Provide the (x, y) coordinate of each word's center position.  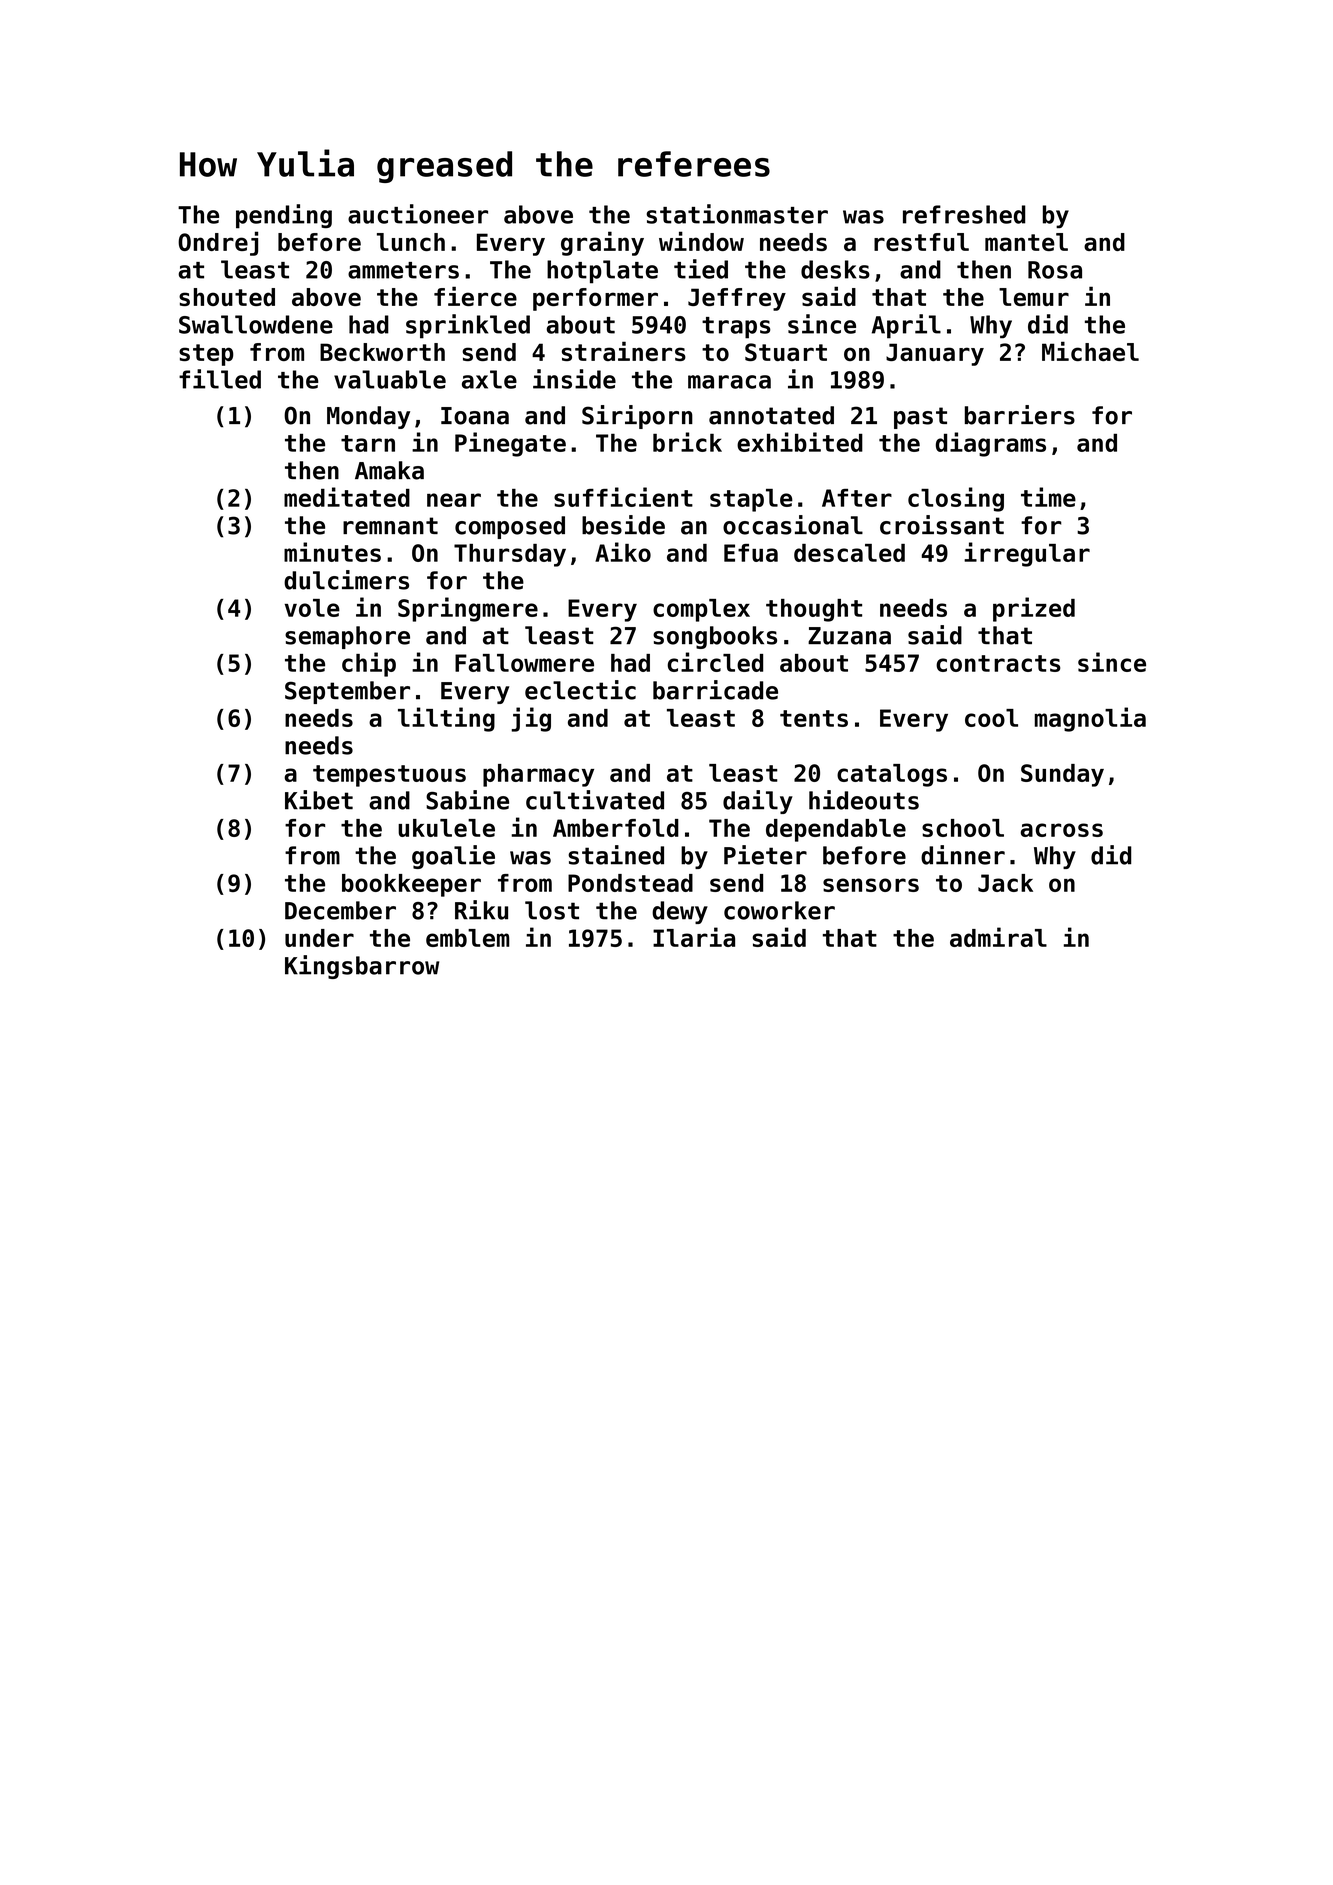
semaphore (347, 637)
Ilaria (694, 937)
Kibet (319, 800)
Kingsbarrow (362, 967)
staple (751, 500)
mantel (1026, 242)
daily (758, 802)
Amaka (389, 470)
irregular (1027, 554)
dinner (963, 855)
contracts (998, 663)
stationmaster (737, 214)
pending (284, 216)
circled (715, 662)
